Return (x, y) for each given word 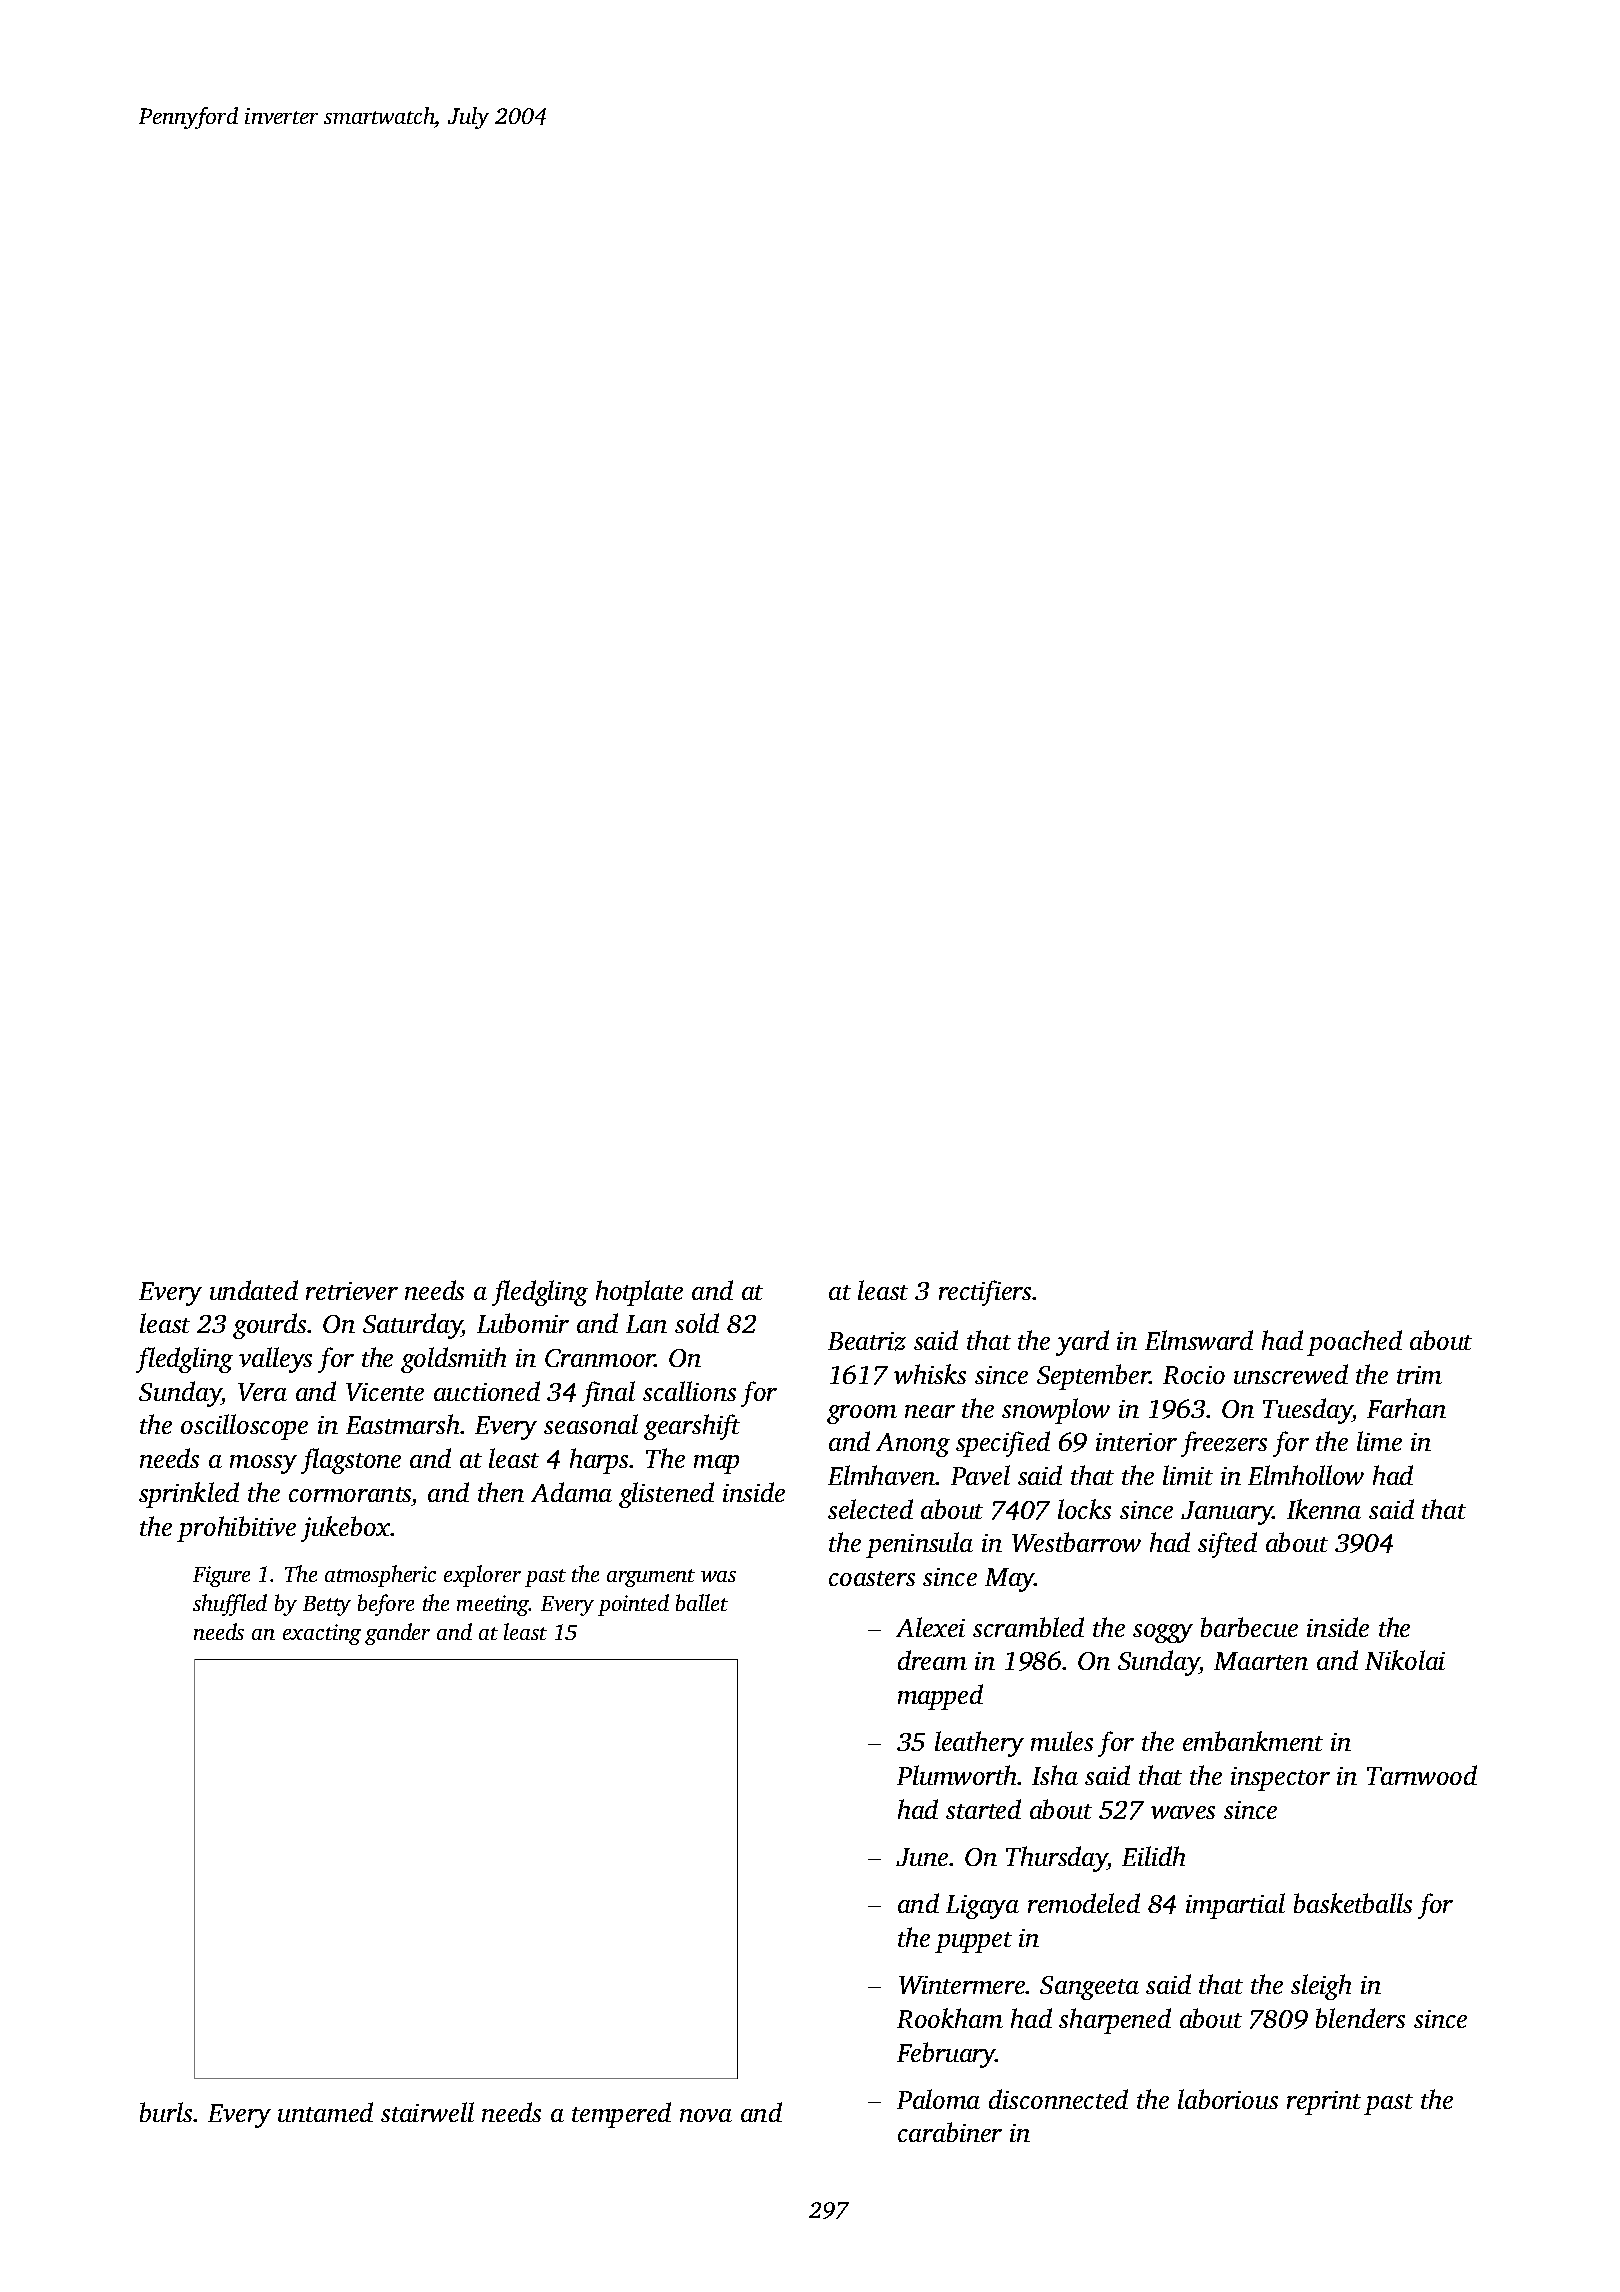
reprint (1324, 2103)
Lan (646, 1324)
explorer (482, 1576)
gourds (269, 1326)
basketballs (1353, 1903)
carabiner (950, 2132)
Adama (571, 1492)
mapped (940, 1697)
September (1093, 1377)
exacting (322, 1634)
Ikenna (1324, 1509)
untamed (325, 2112)
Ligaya (982, 1907)
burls (166, 2112)
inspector (1280, 1779)
